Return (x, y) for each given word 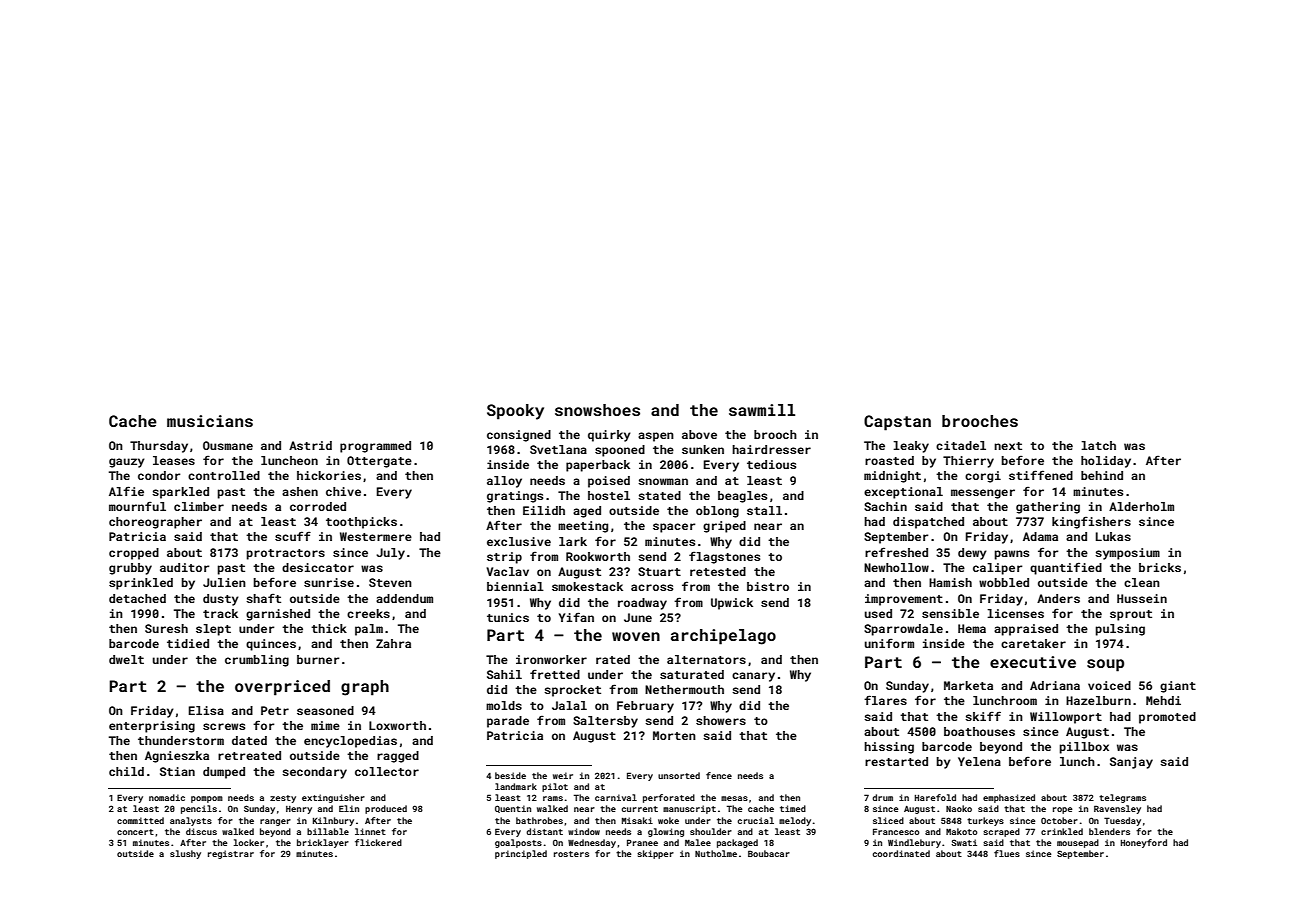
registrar (231, 854)
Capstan (897, 423)
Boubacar (769, 853)
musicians (210, 421)
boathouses (979, 731)
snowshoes (597, 410)
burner (318, 659)
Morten (674, 735)
